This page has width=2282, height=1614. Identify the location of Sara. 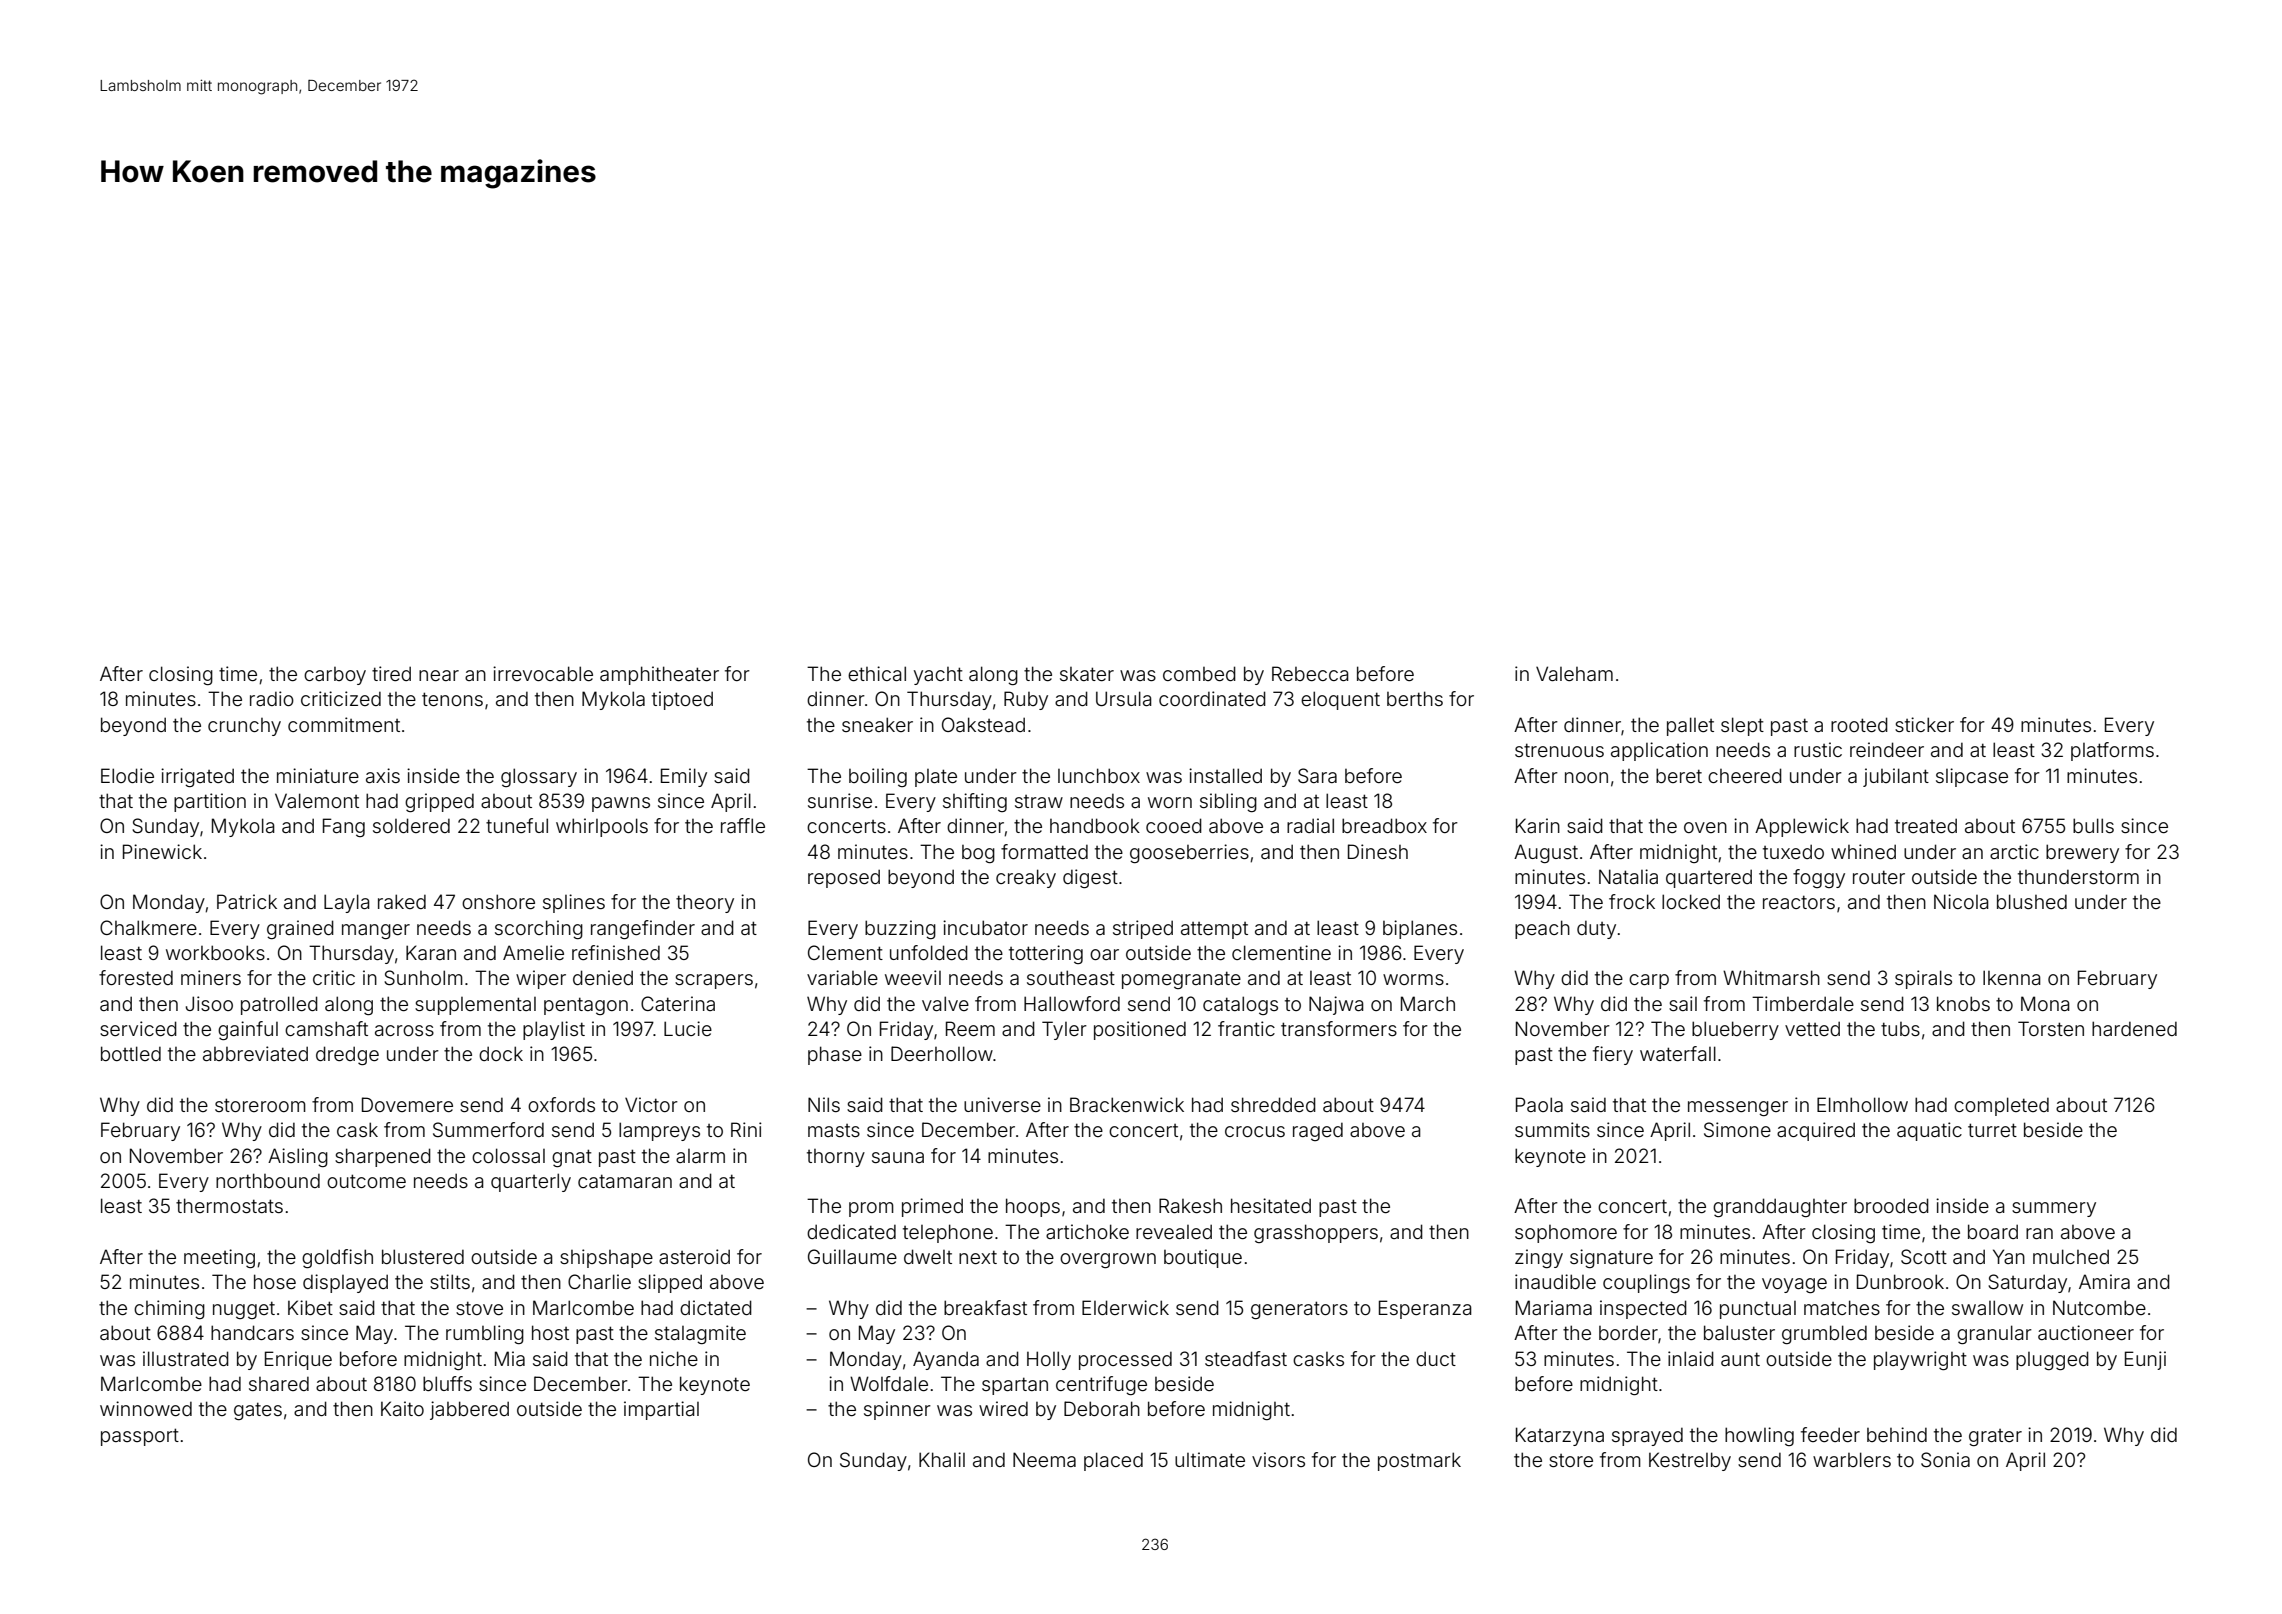
(1317, 775).
